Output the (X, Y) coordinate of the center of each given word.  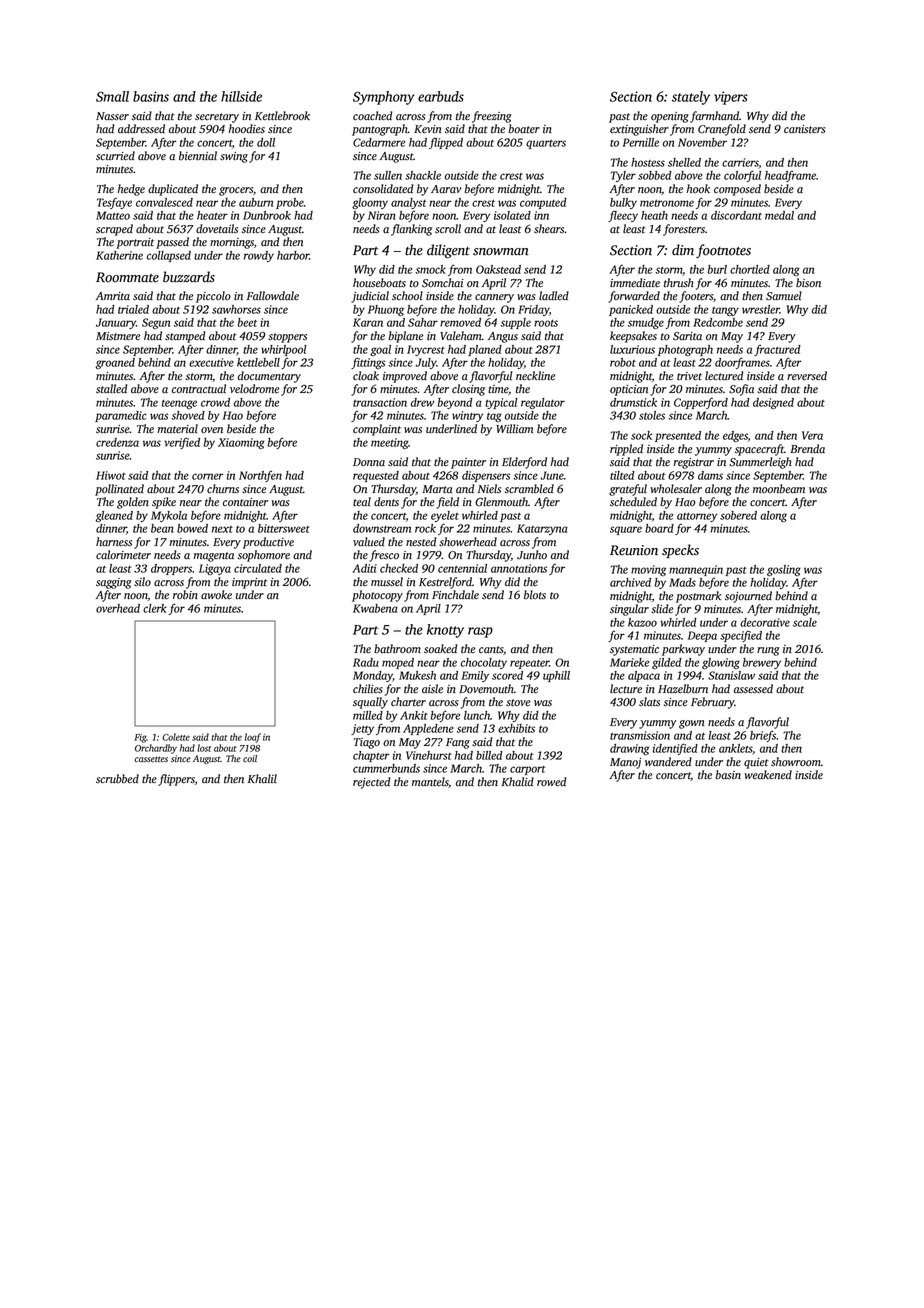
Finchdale (455, 594)
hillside (241, 96)
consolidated (383, 189)
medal (779, 215)
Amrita (113, 296)
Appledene (428, 729)
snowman (501, 252)
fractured (777, 350)
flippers (176, 780)
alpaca (644, 676)
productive (268, 543)
